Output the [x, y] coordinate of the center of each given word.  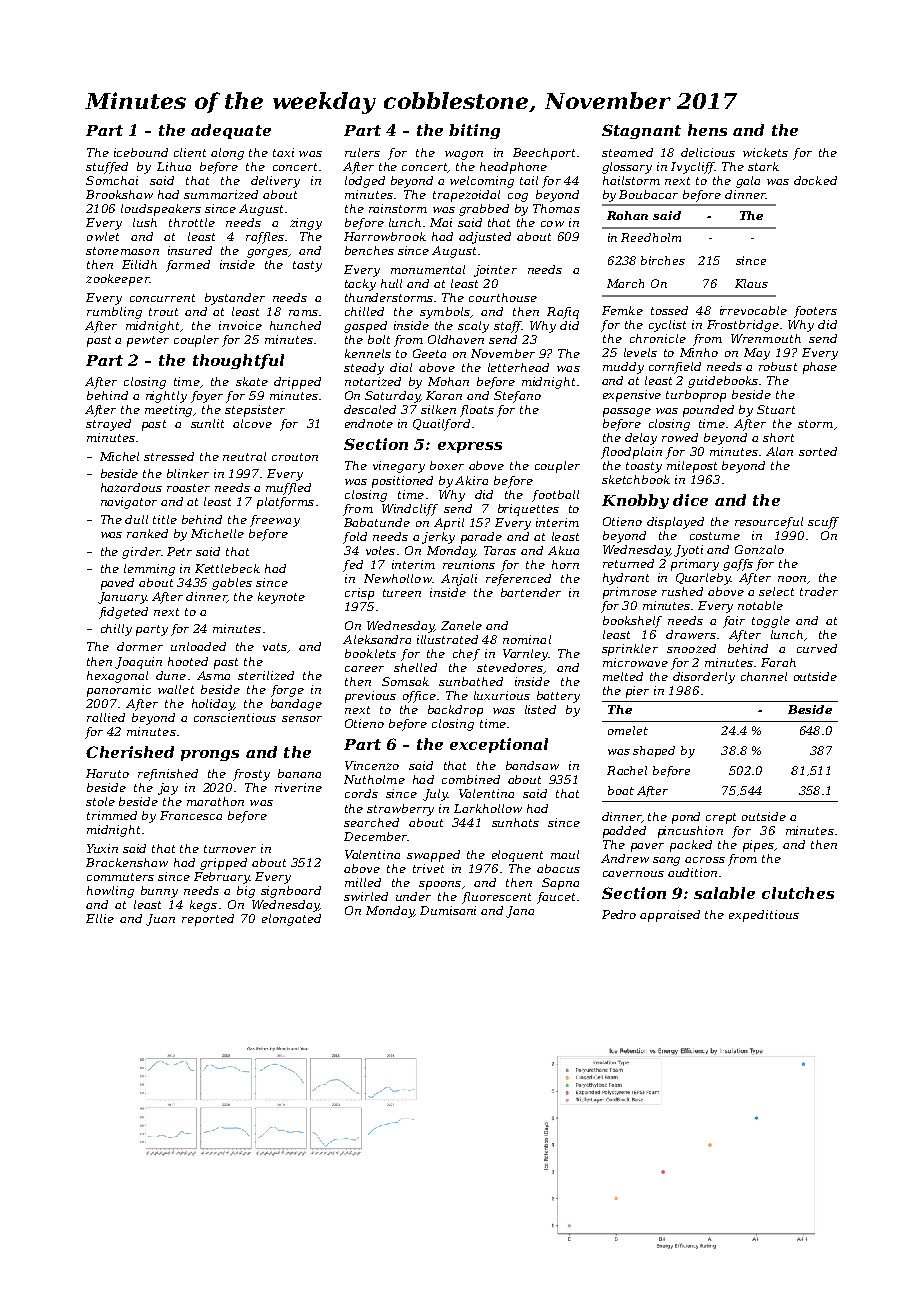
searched [371, 822]
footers [815, 312]
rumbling [114, 313]
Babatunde [377, 522]
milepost [692, 467]
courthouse [503, 297]
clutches [798, 893]
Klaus [751, 283]
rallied [106, 717]
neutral [244, 456]
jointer [495, 271]
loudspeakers [161, 210]
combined [471, 779]
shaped [654, 751]
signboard [291, 892]
